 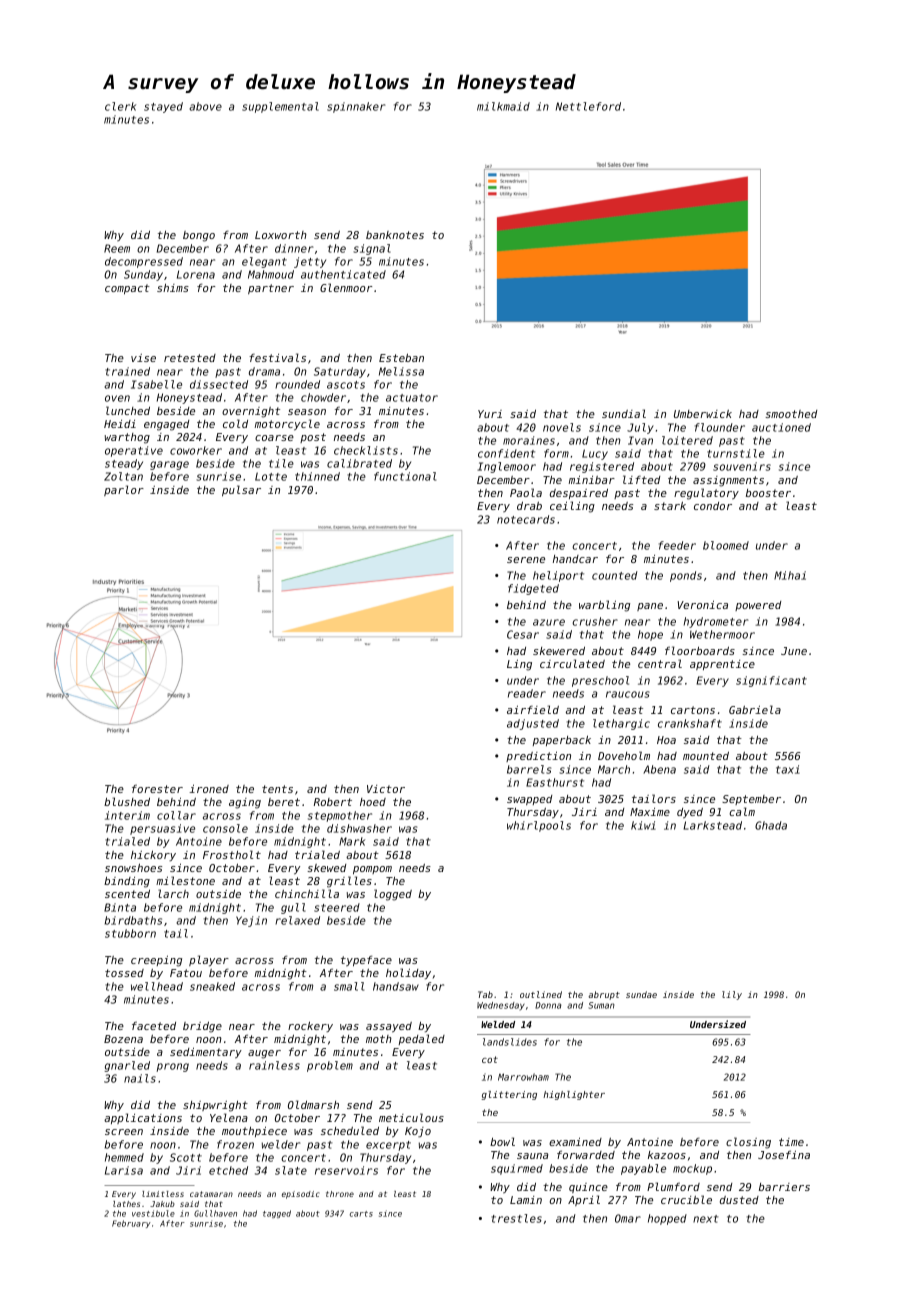 I want to click on applications, so click(x=143, y=1118).
